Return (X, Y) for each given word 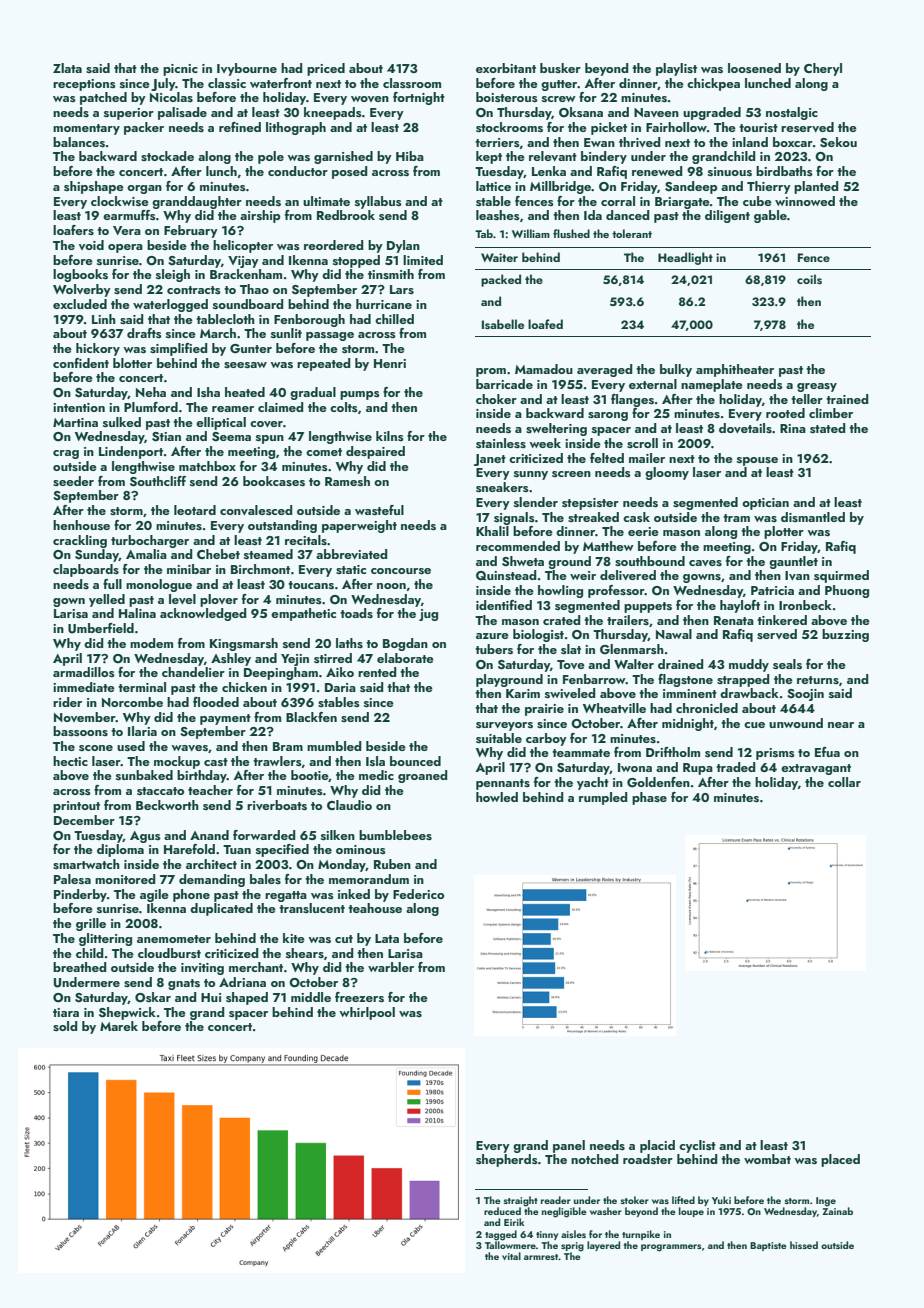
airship (260, 216)
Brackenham (246, 274)
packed (501, 280)
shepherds (507, 1160)
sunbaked (144, 775)
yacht (593, 783)
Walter (634, 664)
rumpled (603, 798)
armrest (541, 1257)
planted (816, 187)
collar (844, 782)
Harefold (189, 849)
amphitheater (735, 370)
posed (350, 172)
